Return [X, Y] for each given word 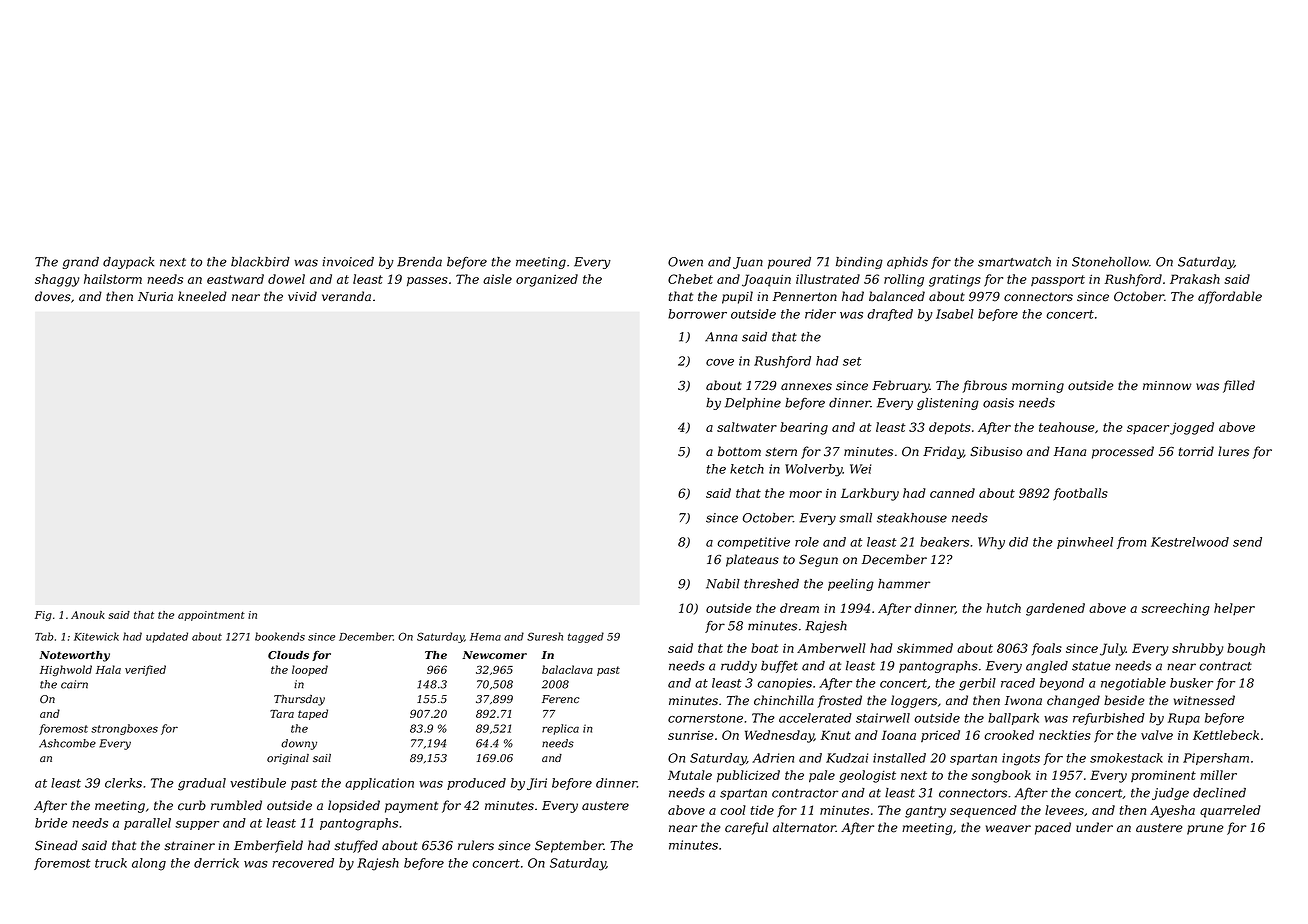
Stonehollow [1110, 262]
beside [1124, 700]
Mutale [690, 775]
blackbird [260, 262]
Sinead [56, 845]
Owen [685, 262]
